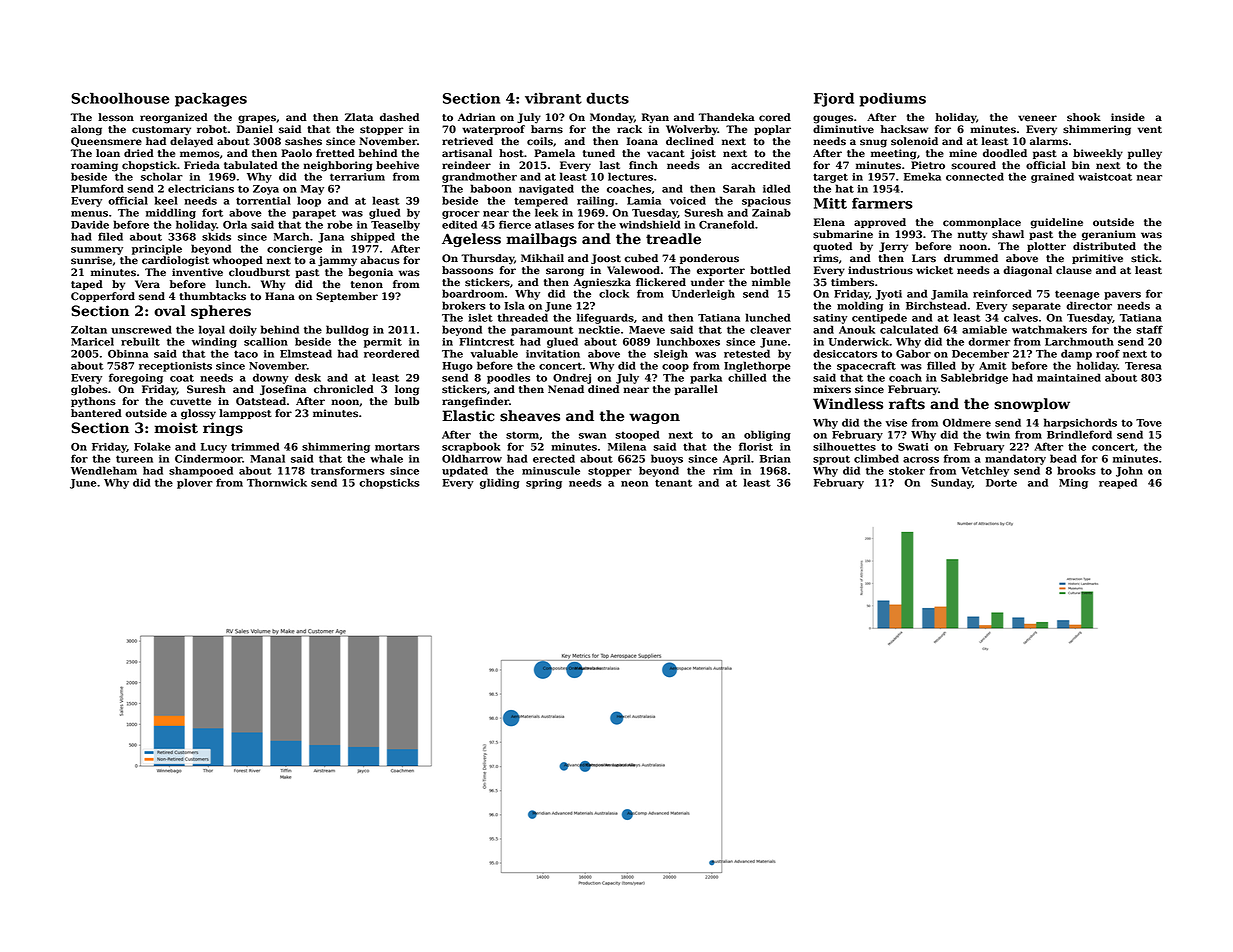 The width and height of the screenshot is (1233, 952). What do you see at coordinates (1049, 141) in the screenshot?
I see `alarms` at bounding box center [1049, 141].
